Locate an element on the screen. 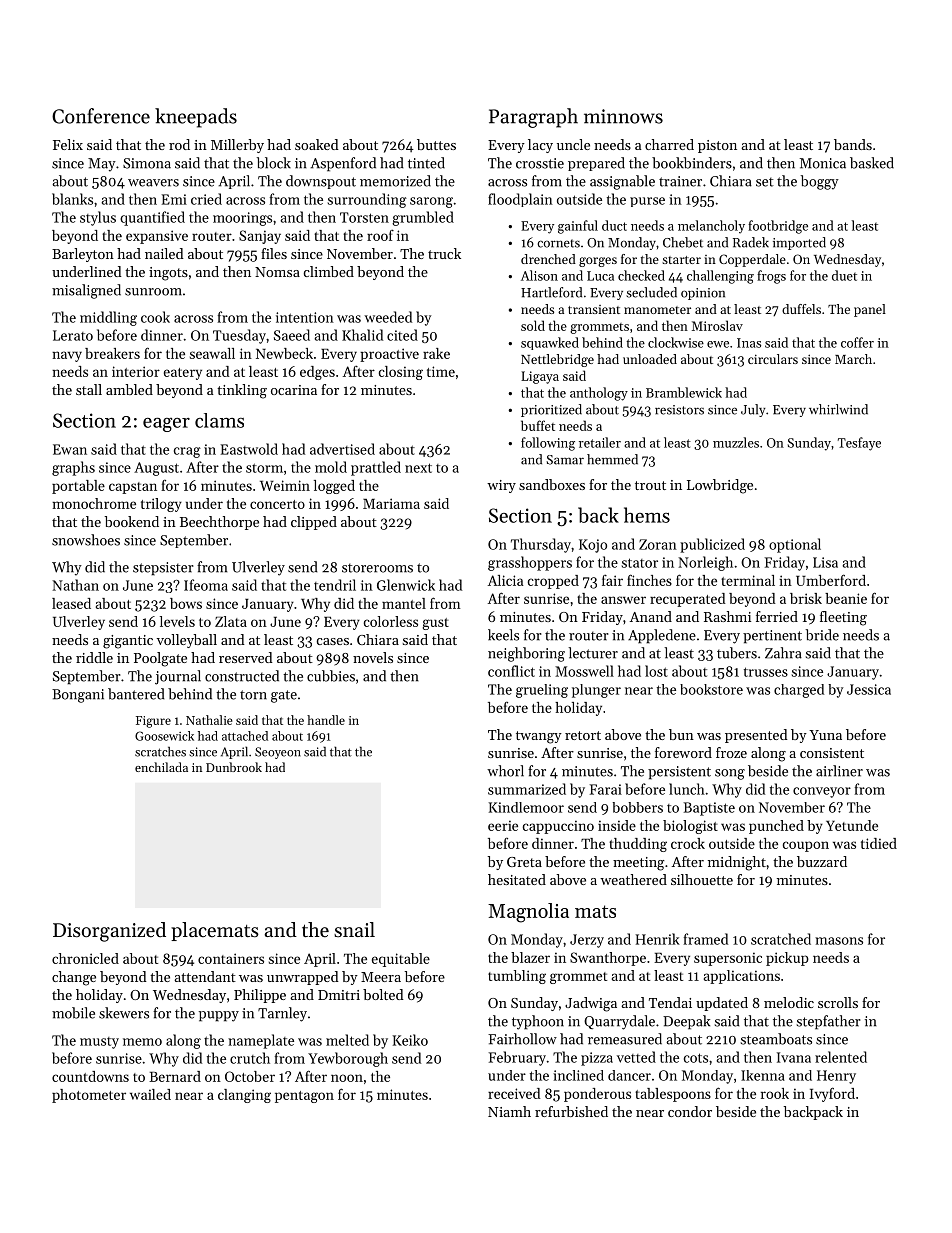 Image resolution: width=952 pixels, height=1233 pixels. Paragraph is located at coordinates (533, 118).
